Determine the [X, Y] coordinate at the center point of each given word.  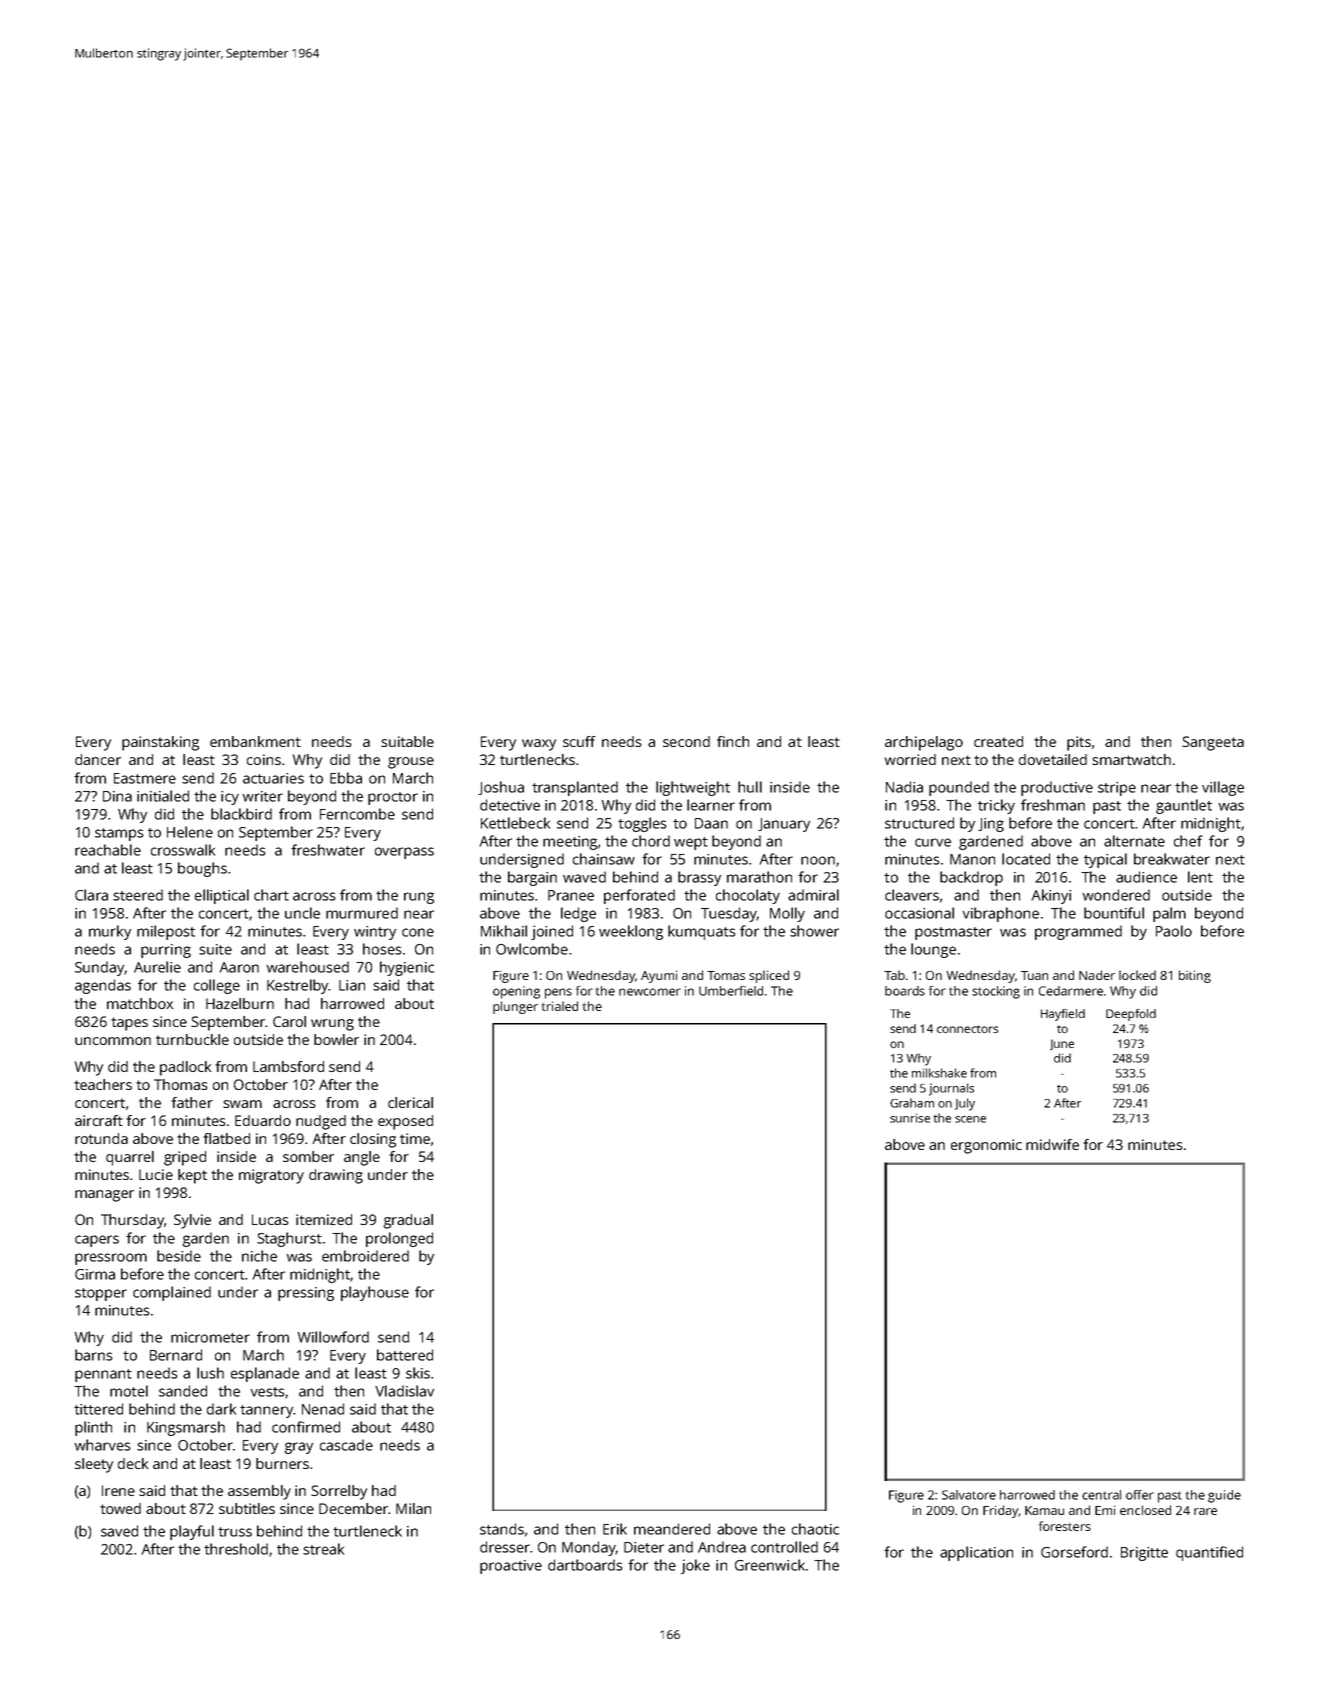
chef [1188, 841]
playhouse [375, 1293]
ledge [578, 914]
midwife [1052, 1144]
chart [271, 895]
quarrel [130, 1158]
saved [119, 1531]
